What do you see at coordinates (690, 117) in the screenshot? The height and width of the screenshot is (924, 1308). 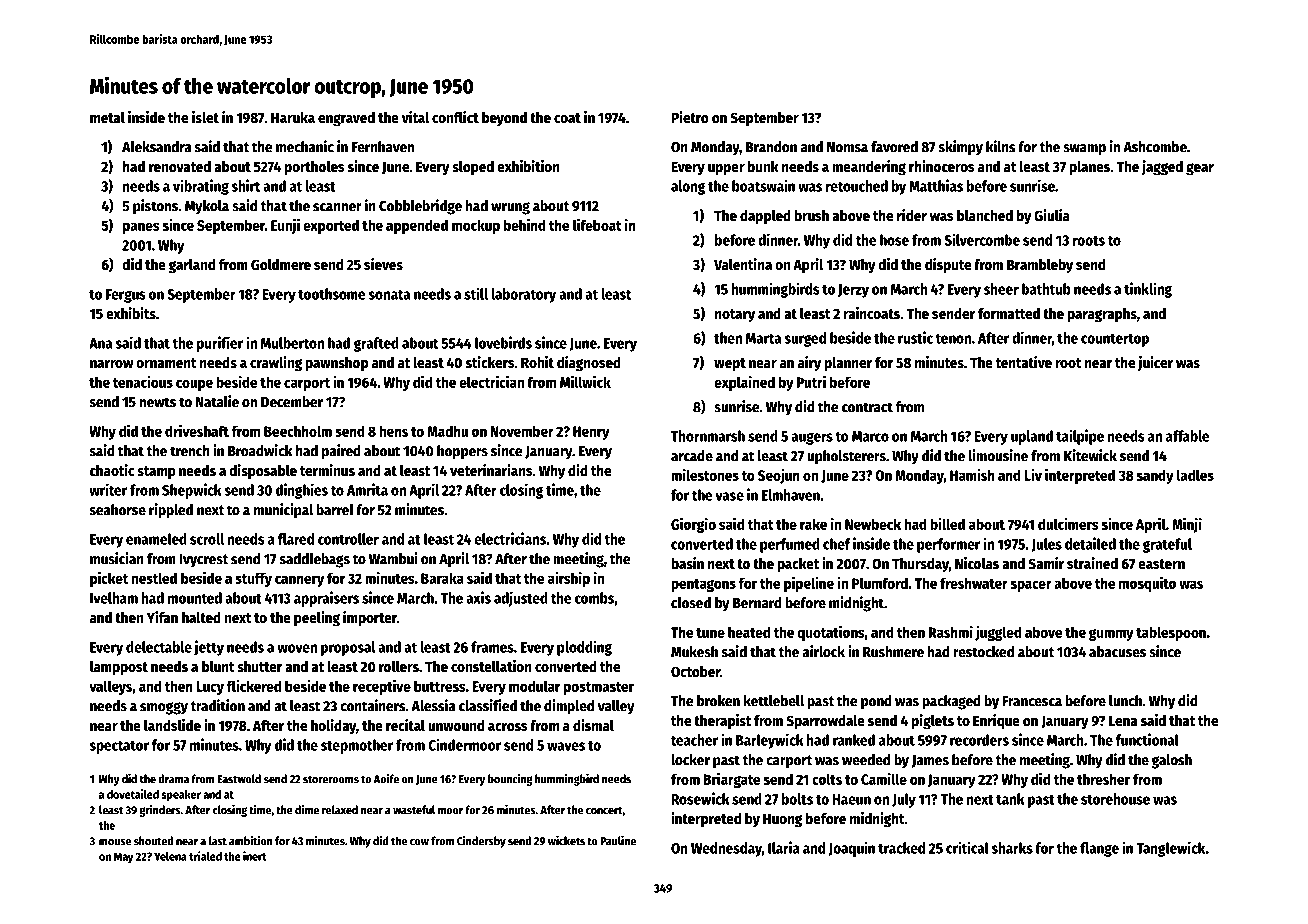 I see `Pietro` at bounding box center [690, 117].
